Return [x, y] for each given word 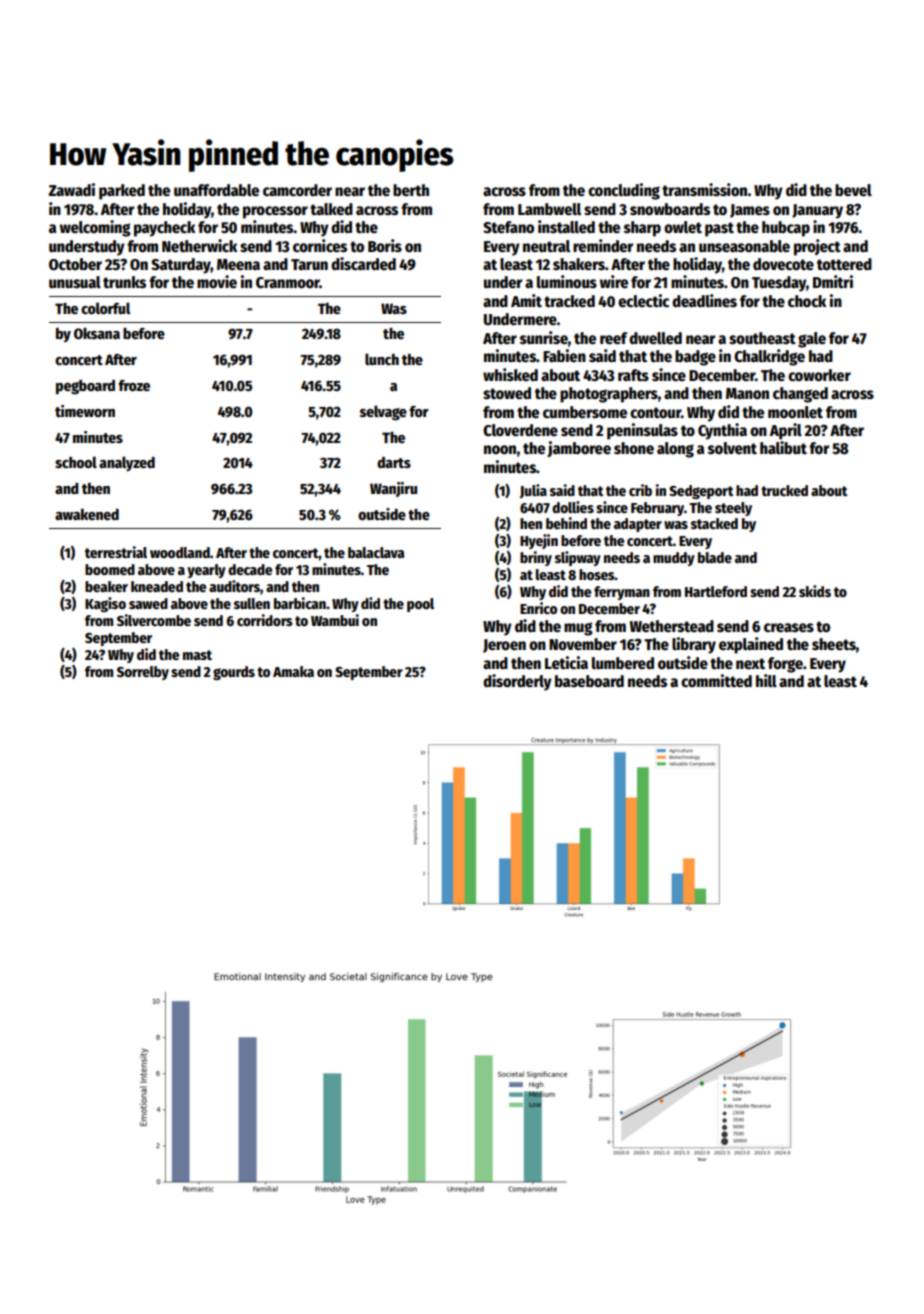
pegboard [85, 387]
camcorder [297, 190]
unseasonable [744, 246]
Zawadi [71, 189]
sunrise [544, 338]
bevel [853, 190]
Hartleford [716, 591]
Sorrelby [143, 673]
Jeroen [504, 646]
